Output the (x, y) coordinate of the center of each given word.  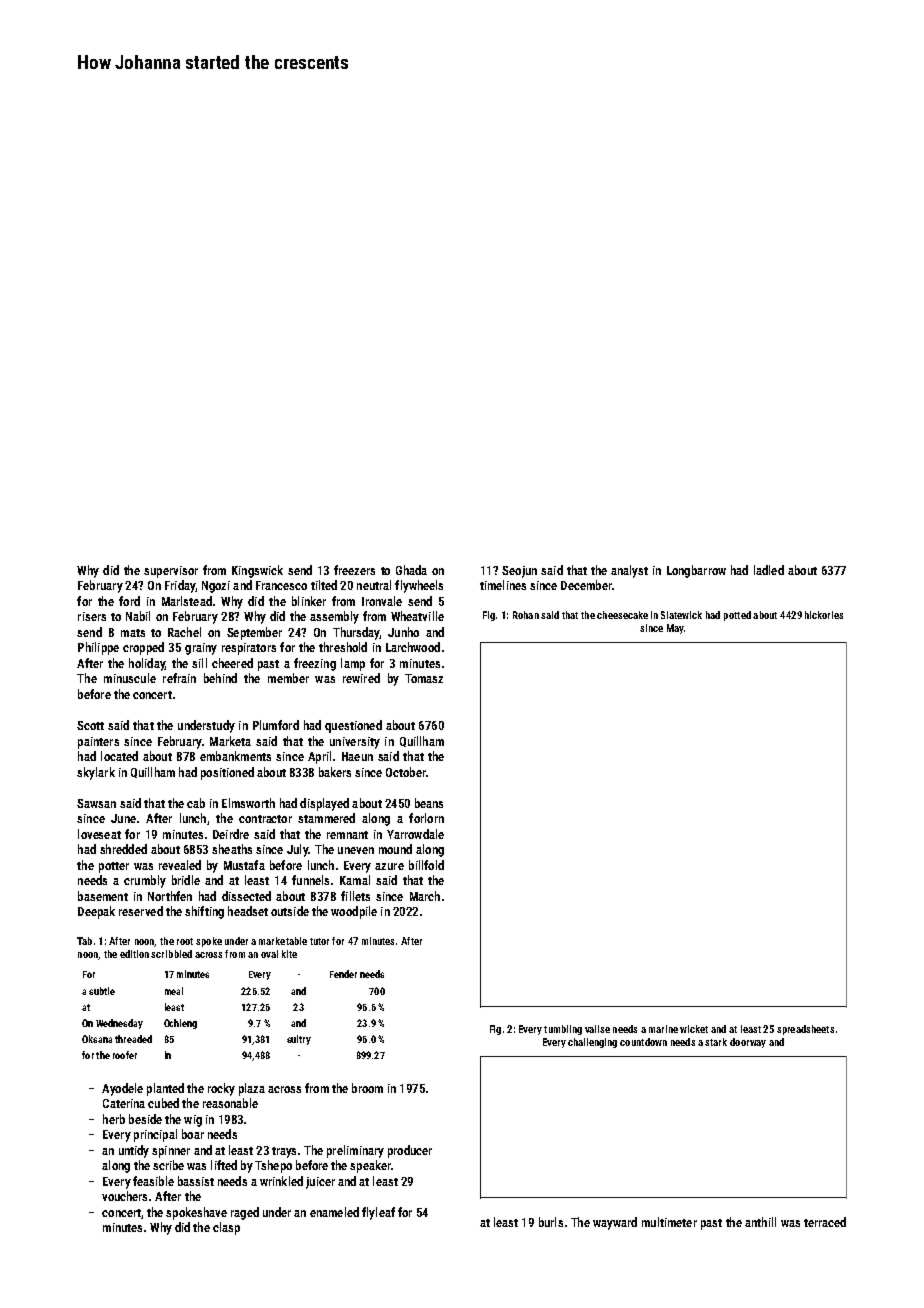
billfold (426, 865)
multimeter (669, 1222)
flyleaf (378, 1213)
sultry (299, 1040)
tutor (319, 941)
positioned (227, 773)
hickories (824, 615)
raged (245, 1213)
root (185, 941)
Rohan (526, 615)
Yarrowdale (415, 834)
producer (410, 1151)
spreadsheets (805, 1030)
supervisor (171, 572)
